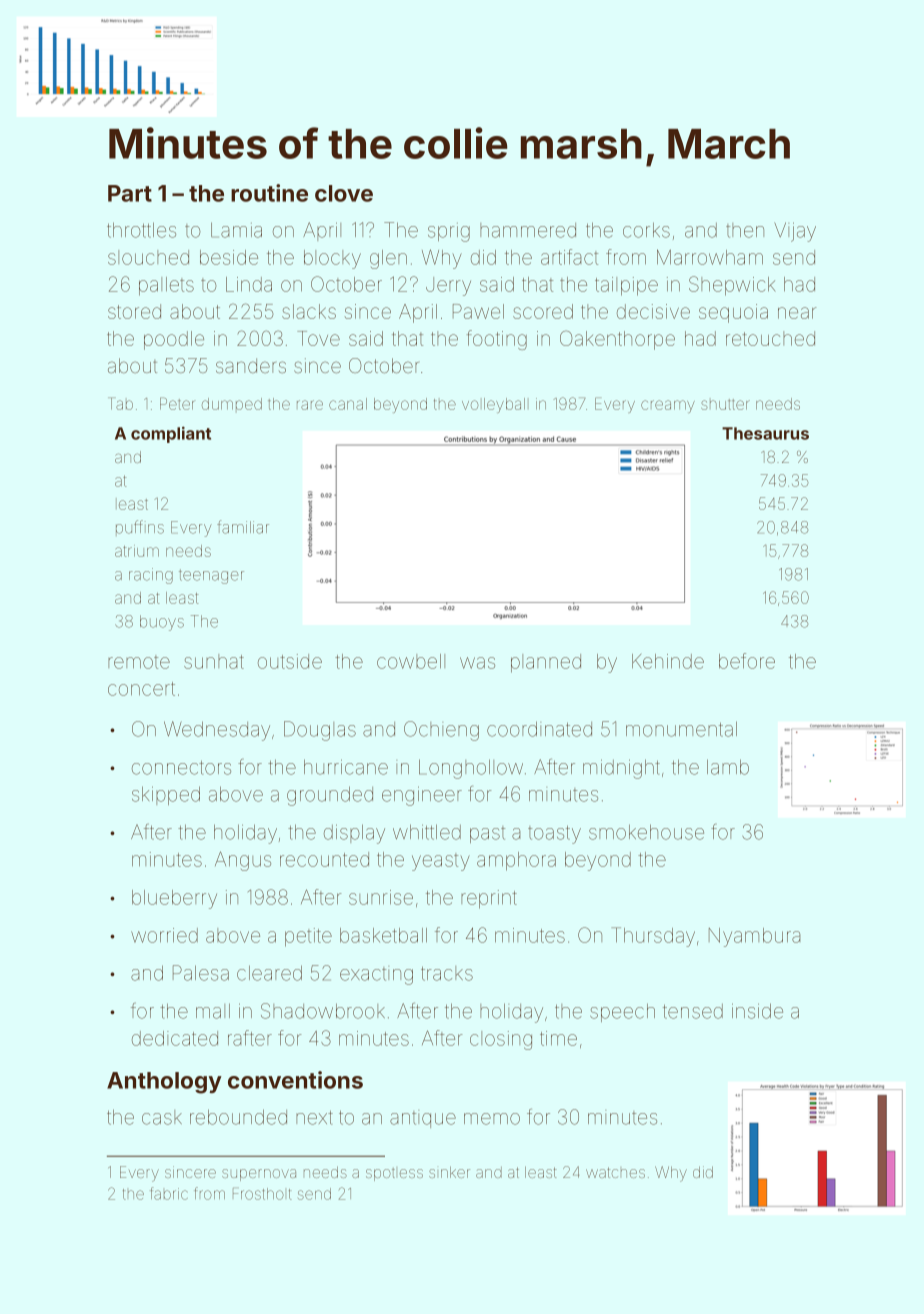  I want to click on before, so click(747, 661).
